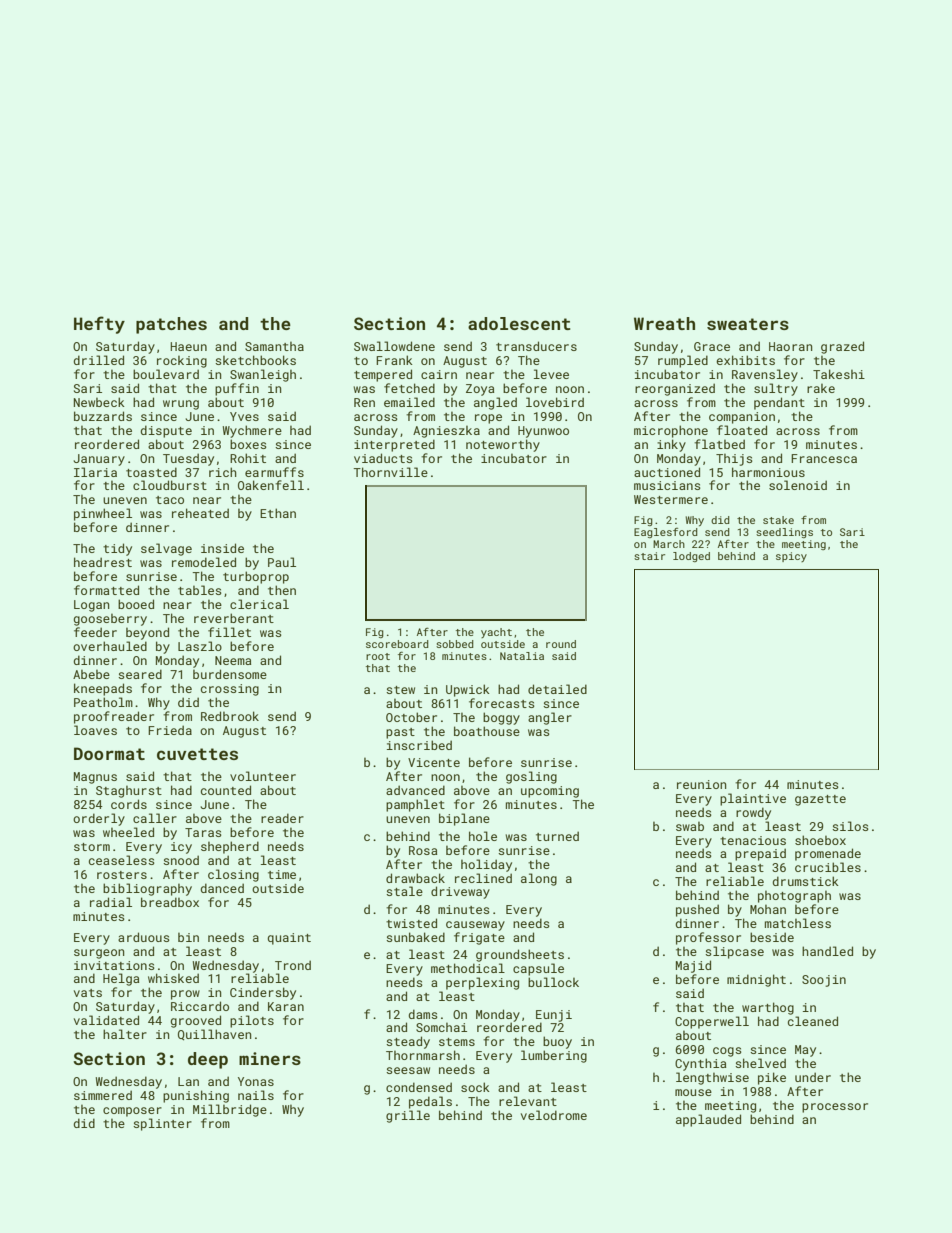  Describe the element at coordinates (748, 324) in the page. I see `sweaters` at that location.
